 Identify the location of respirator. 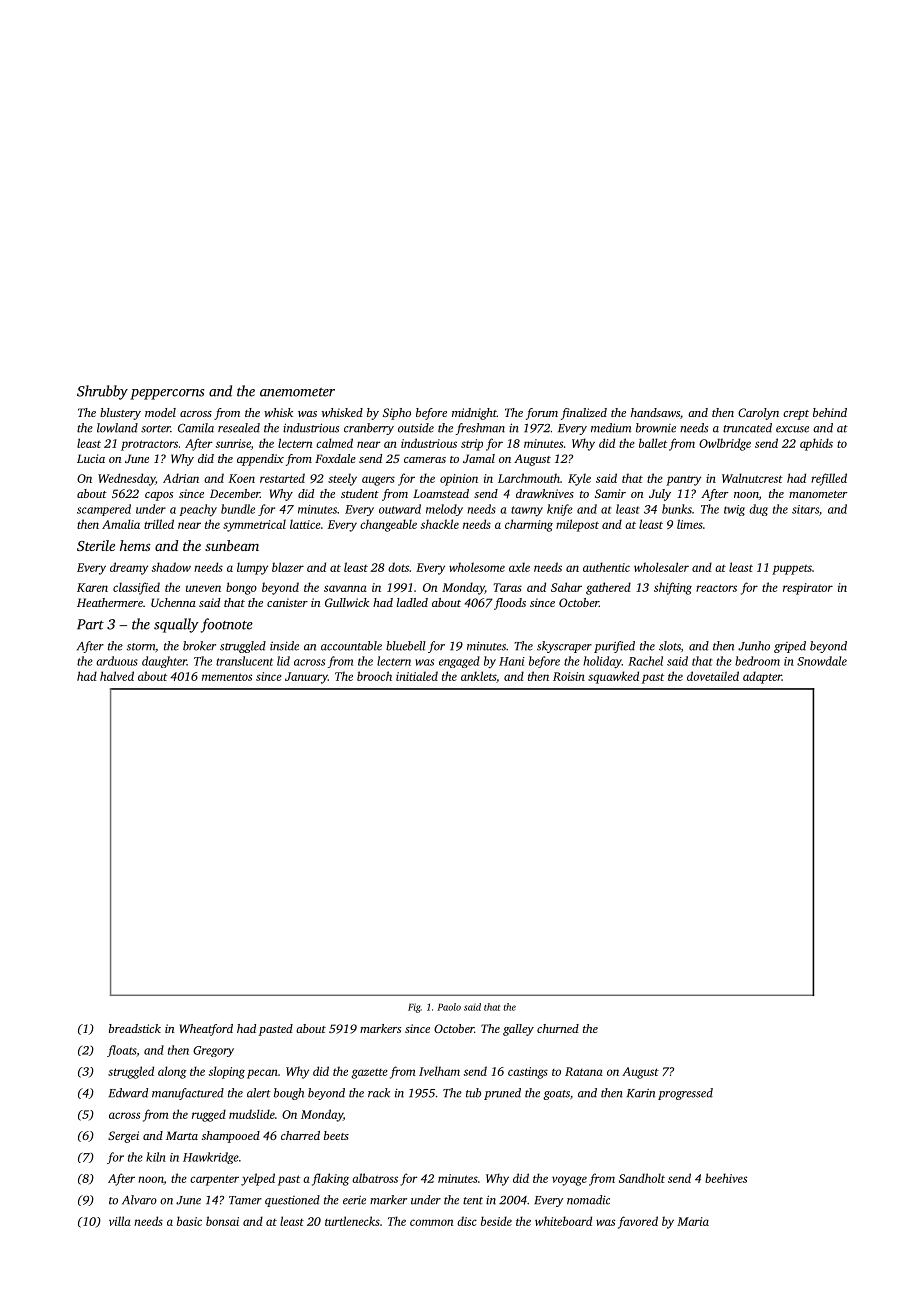
(808, 589).
